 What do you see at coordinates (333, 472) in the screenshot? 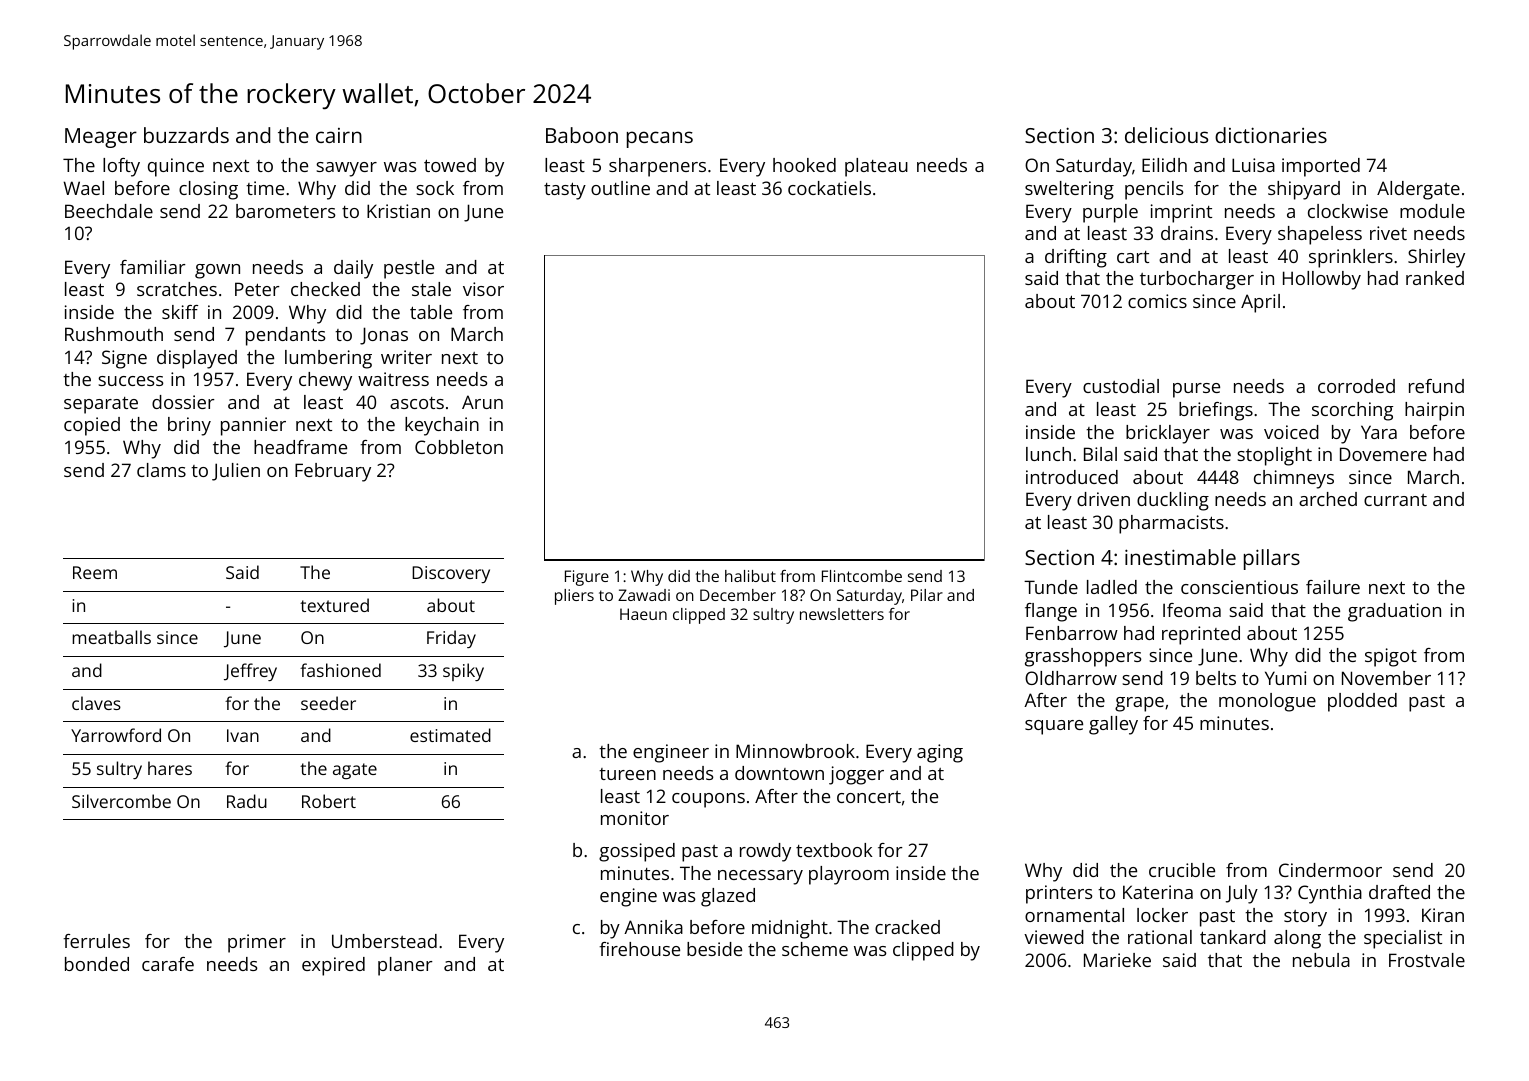
I see `February` at bounding box center [333, 472].
